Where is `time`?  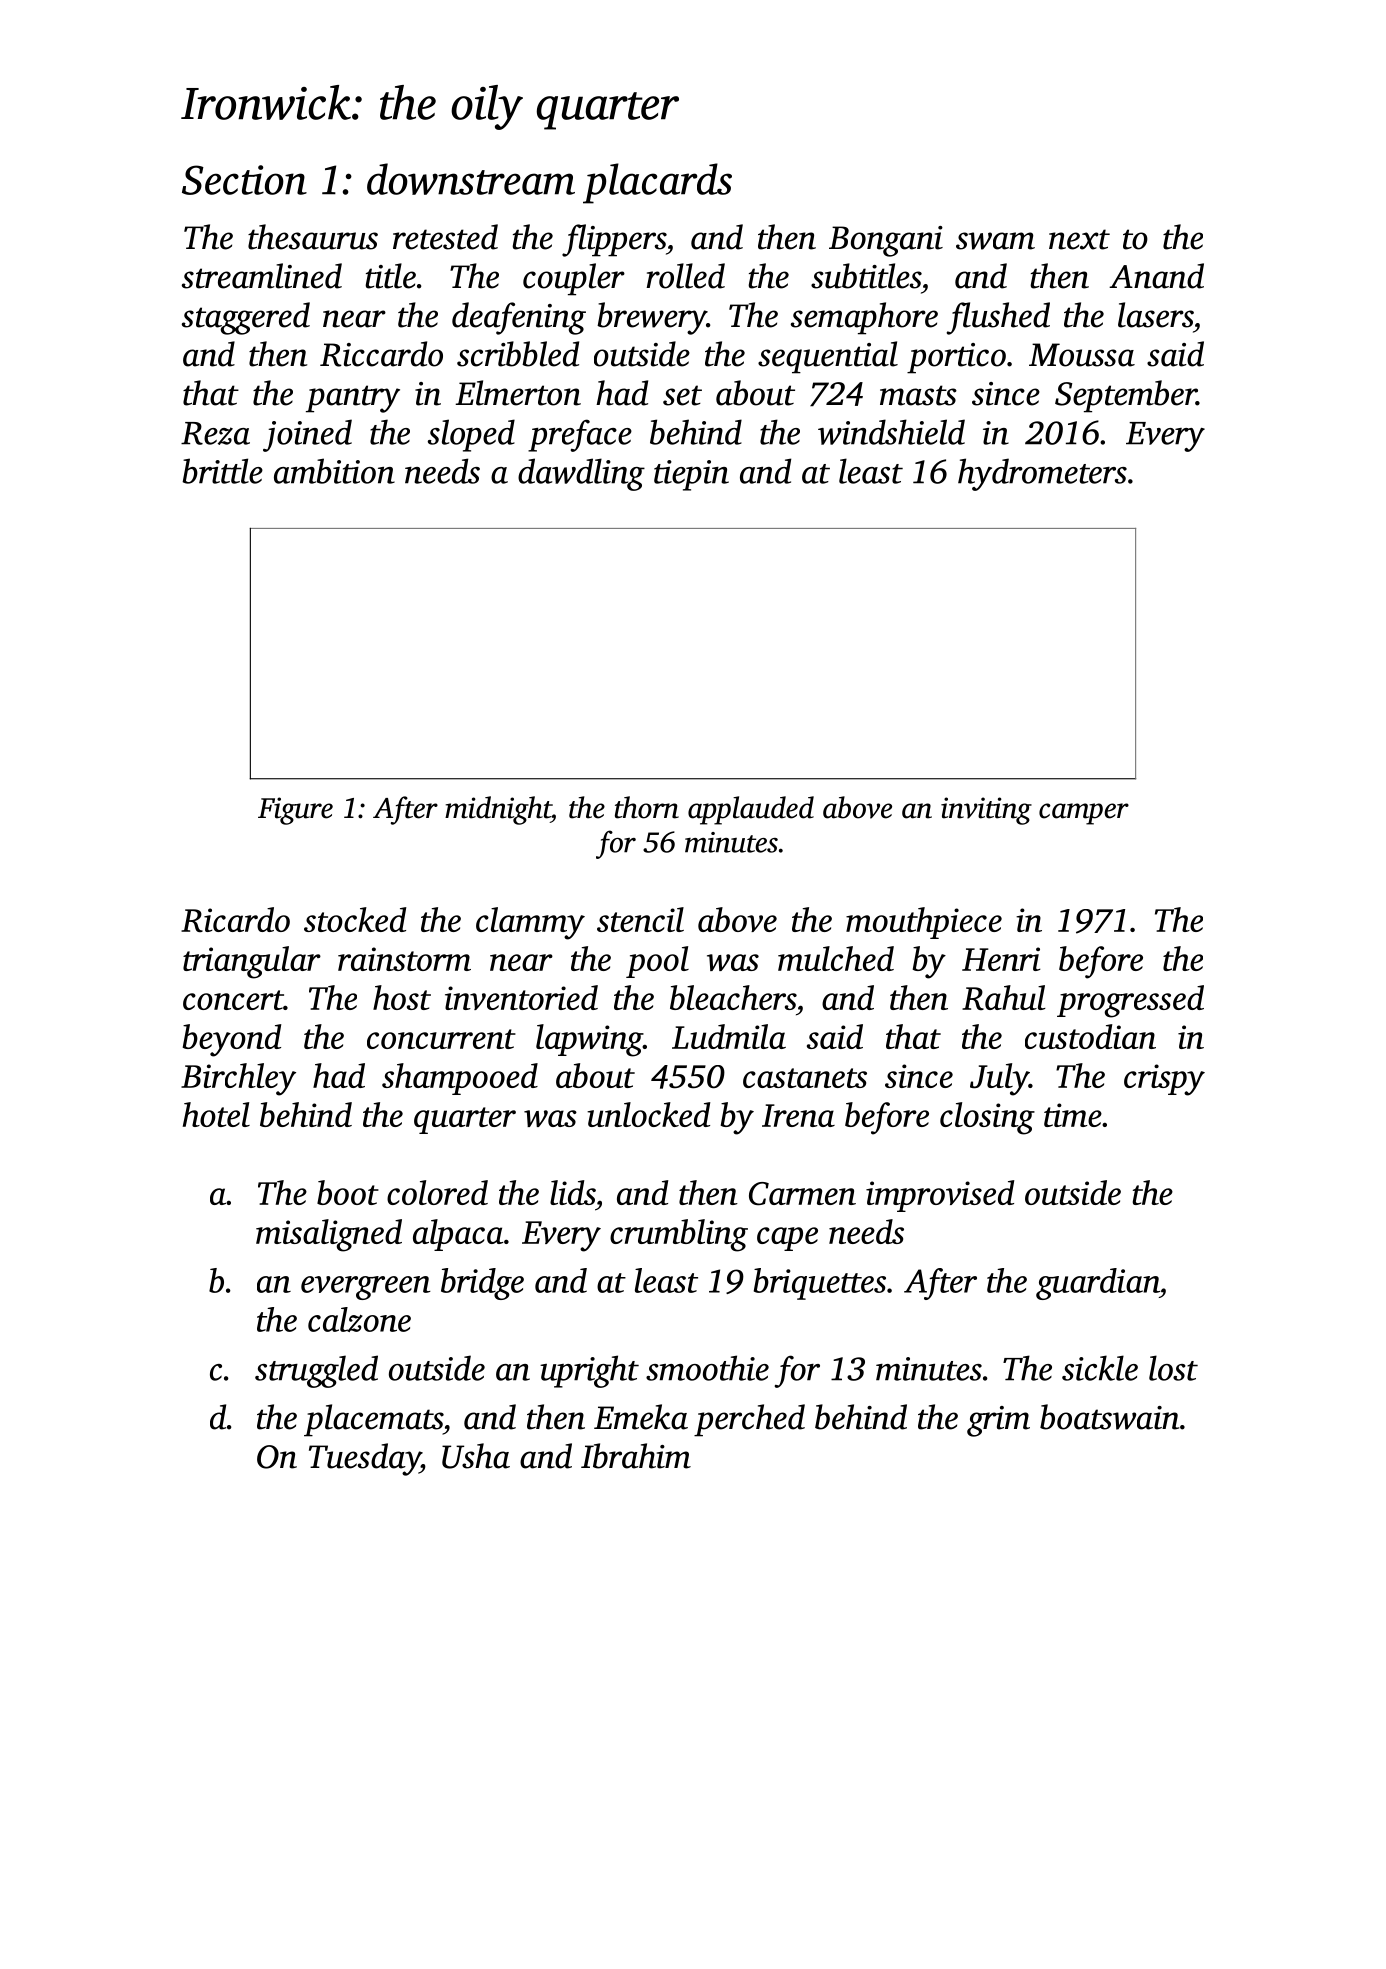 time is located at coordinates (1073, 1115).
